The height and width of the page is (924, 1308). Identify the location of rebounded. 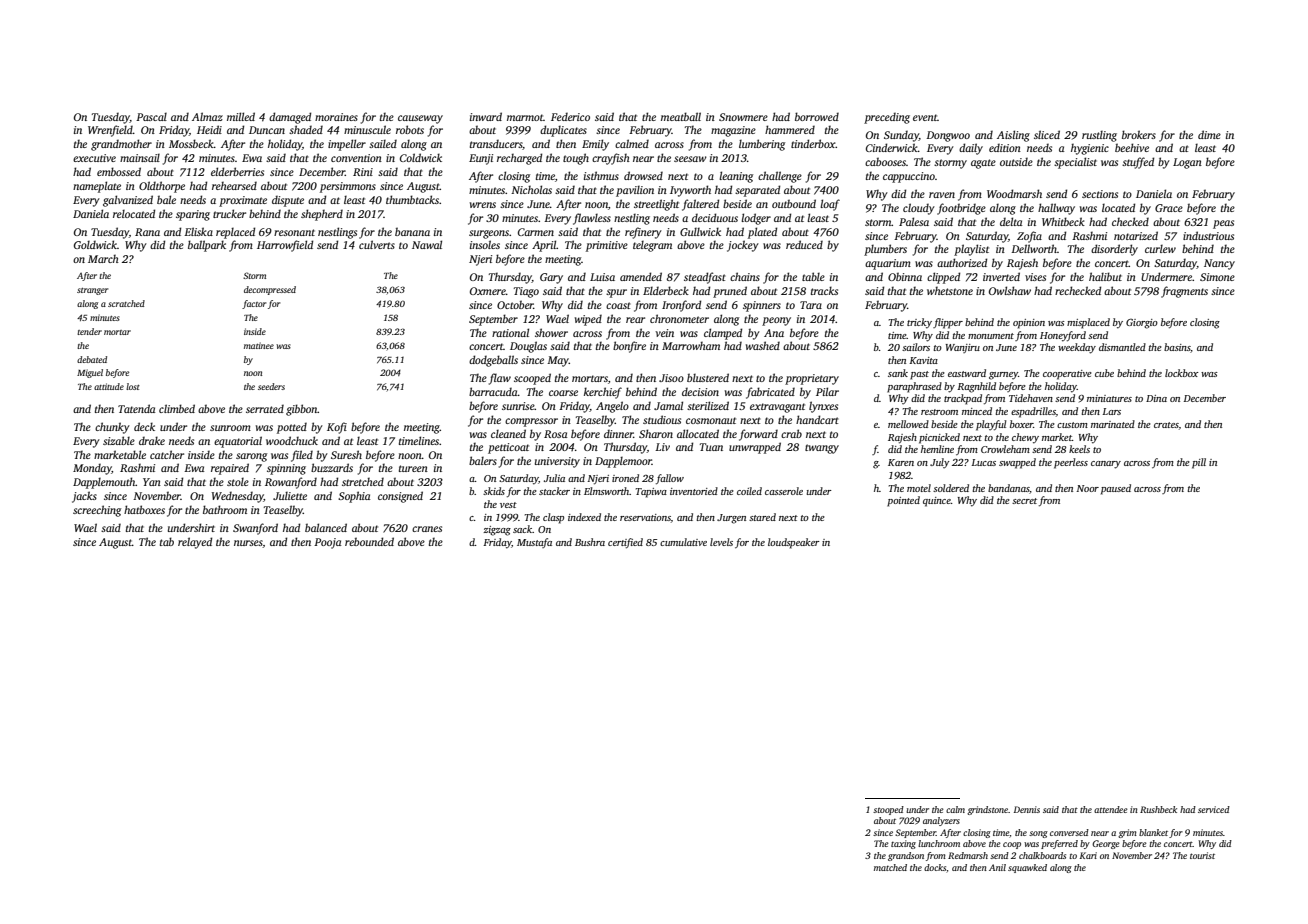
(369, 541).
